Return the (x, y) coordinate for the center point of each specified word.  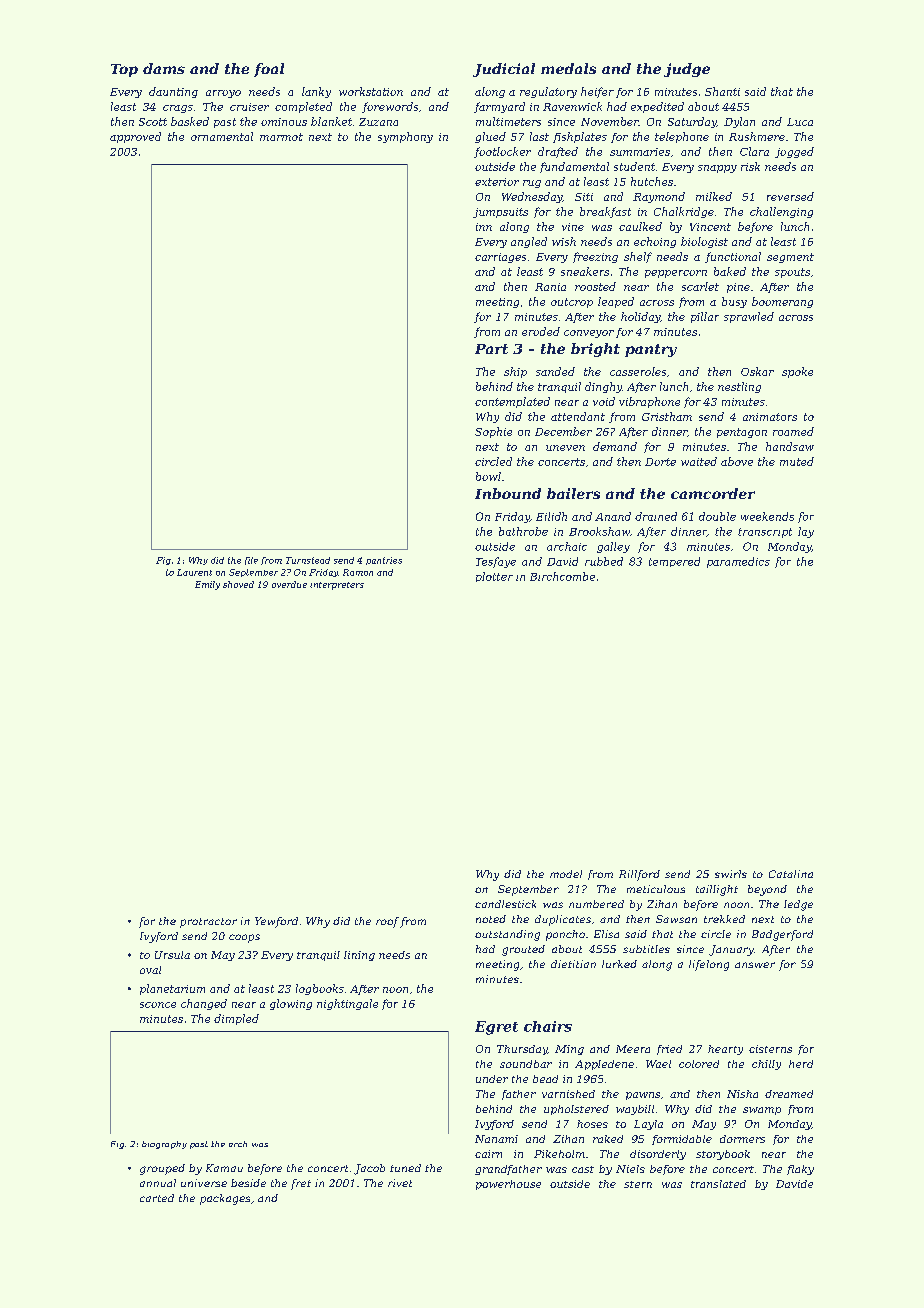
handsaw (790, 446)
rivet (400, 1183)
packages (225, 1199)
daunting (173, 92)
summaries (640, 152)
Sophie (493, 432)
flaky (800, 1170)
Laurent (194, 572)
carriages (500, 258)
